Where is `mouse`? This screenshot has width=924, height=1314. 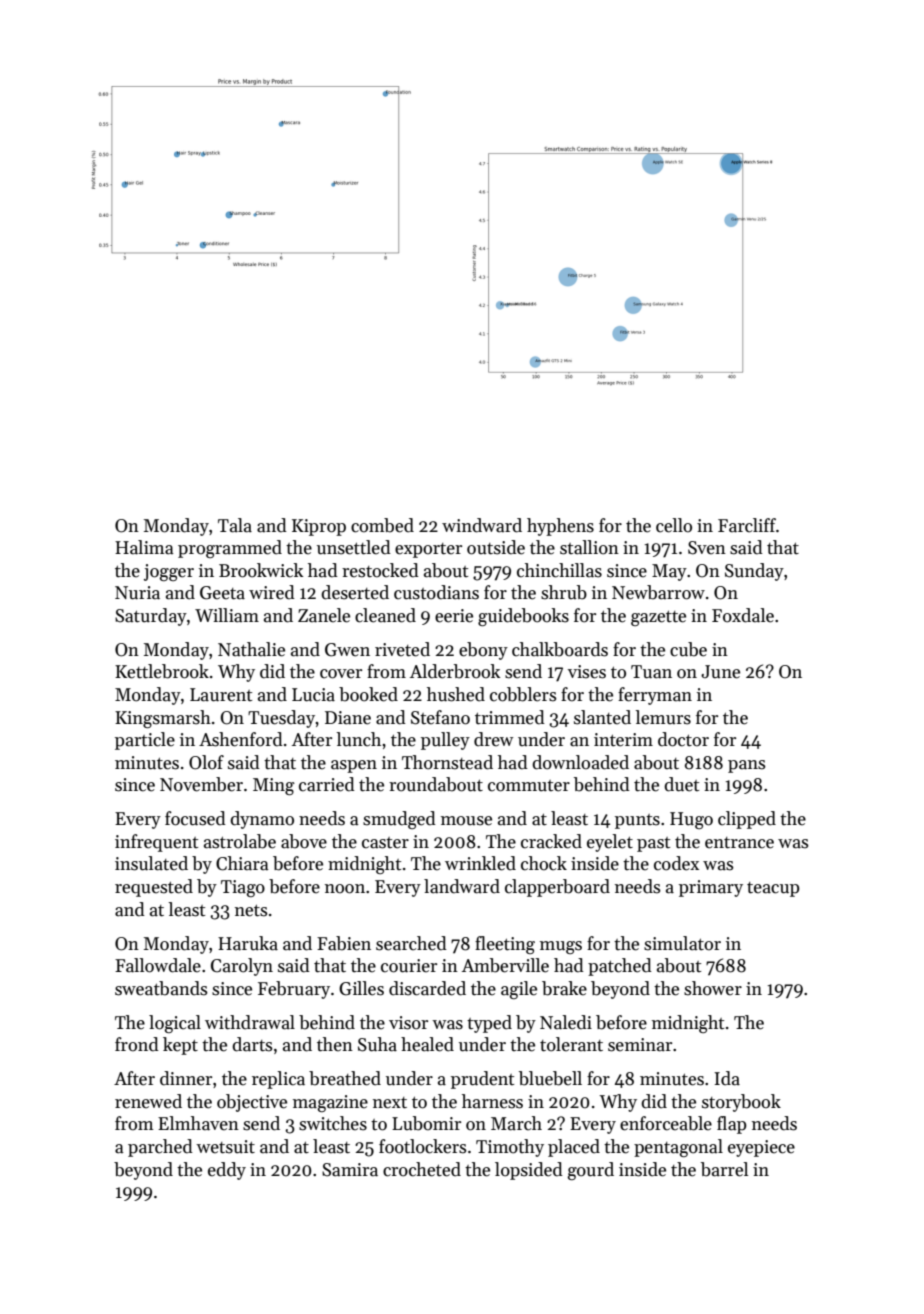
mouse is located at coordinates (466, 821).
